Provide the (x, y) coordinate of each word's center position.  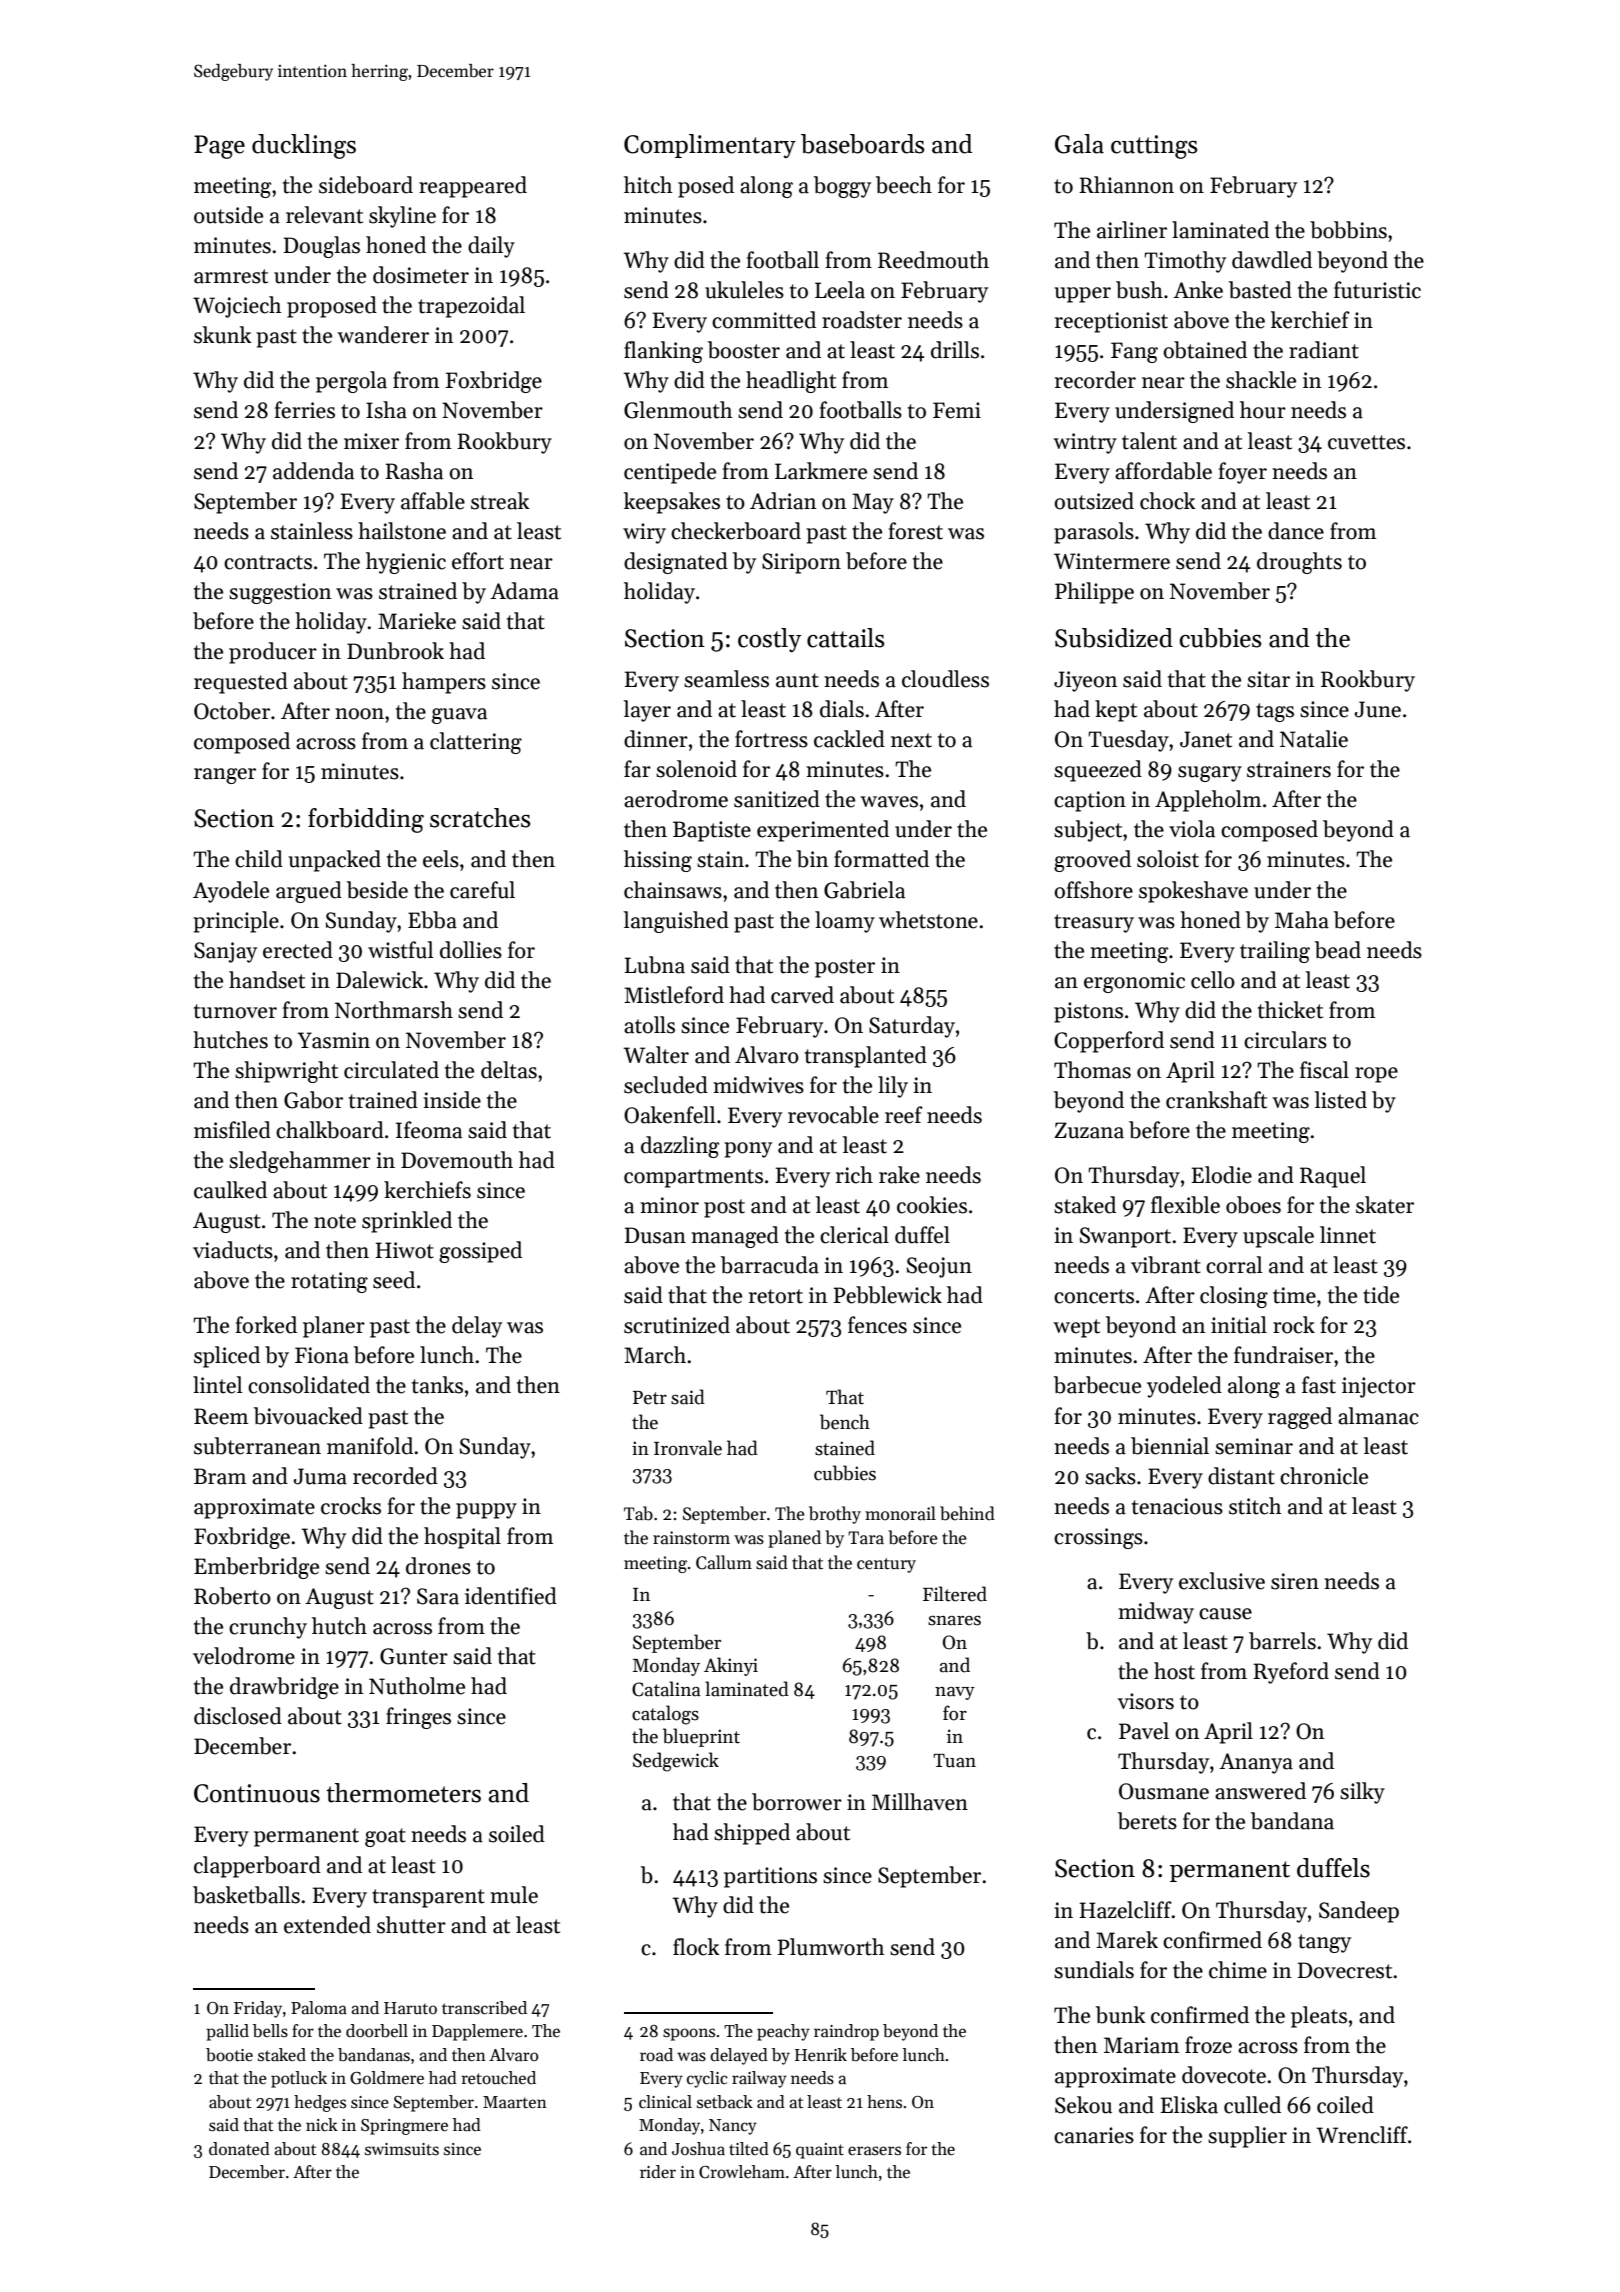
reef (904, 1115)
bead (1338, 950)
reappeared (473, 187)
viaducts (233, 1250)
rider (658, 2172)
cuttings (1154, 147)
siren (1295, 1581)
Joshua (698, 2149)
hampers (444, 683)
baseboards (863, 144)
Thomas (1092, 1070)
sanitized (777, 799)
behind (967, 1513)
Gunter (414, 1656)
